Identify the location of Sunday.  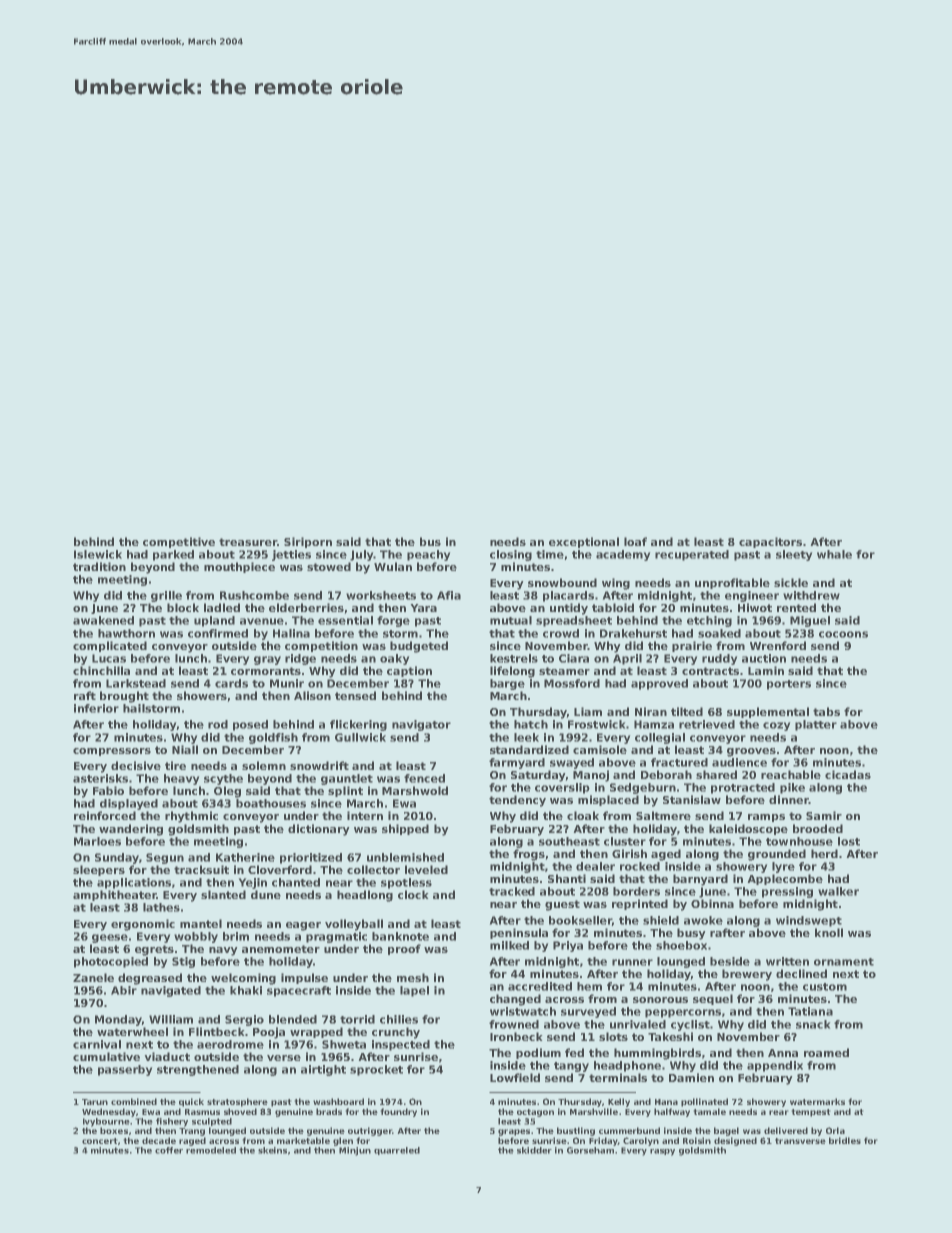
(117, 858).
